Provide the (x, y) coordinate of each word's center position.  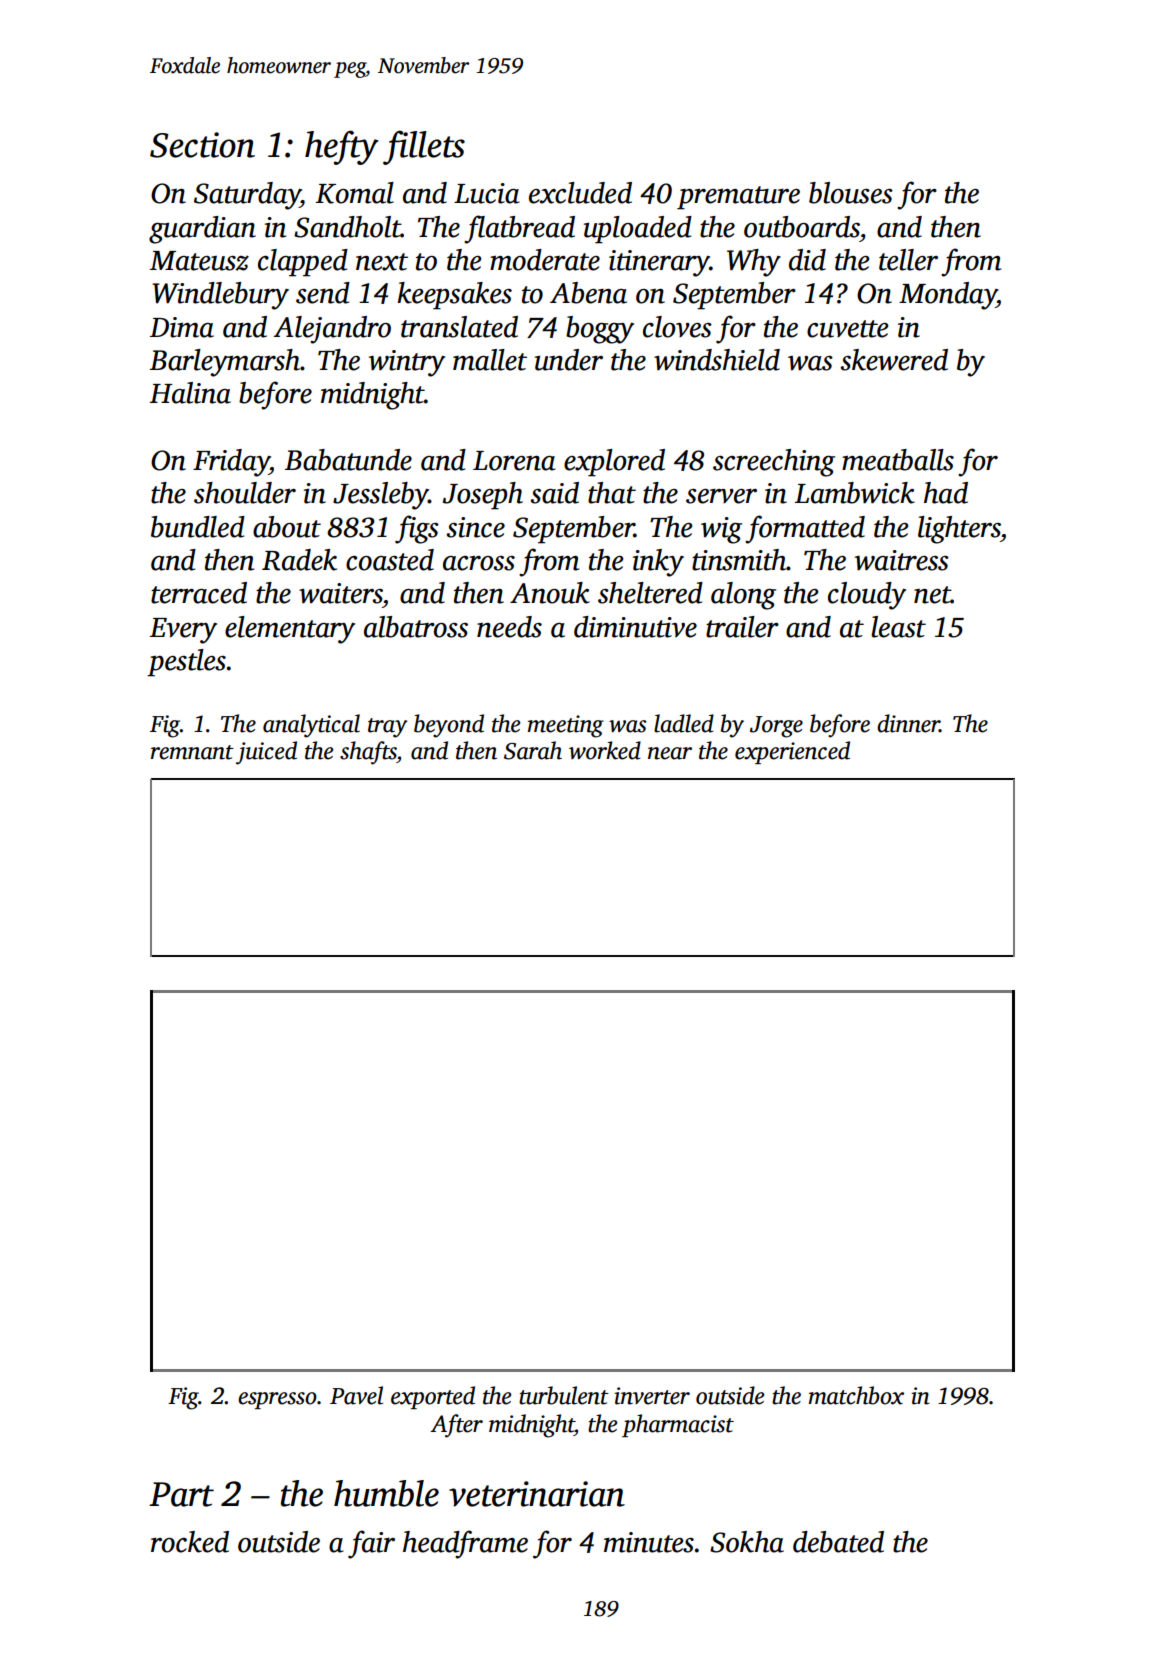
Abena (588, 293)
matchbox (856, 1395)
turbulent (564, 1395)
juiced (266, 753)
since (475, 527)
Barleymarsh (225, 363)
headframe (465, 1544)
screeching (774, 463)
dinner (908, 723)
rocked (190, 1542)
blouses (851, 193)
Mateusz (199, 261)
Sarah (533, 750)
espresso (277, 1400)
